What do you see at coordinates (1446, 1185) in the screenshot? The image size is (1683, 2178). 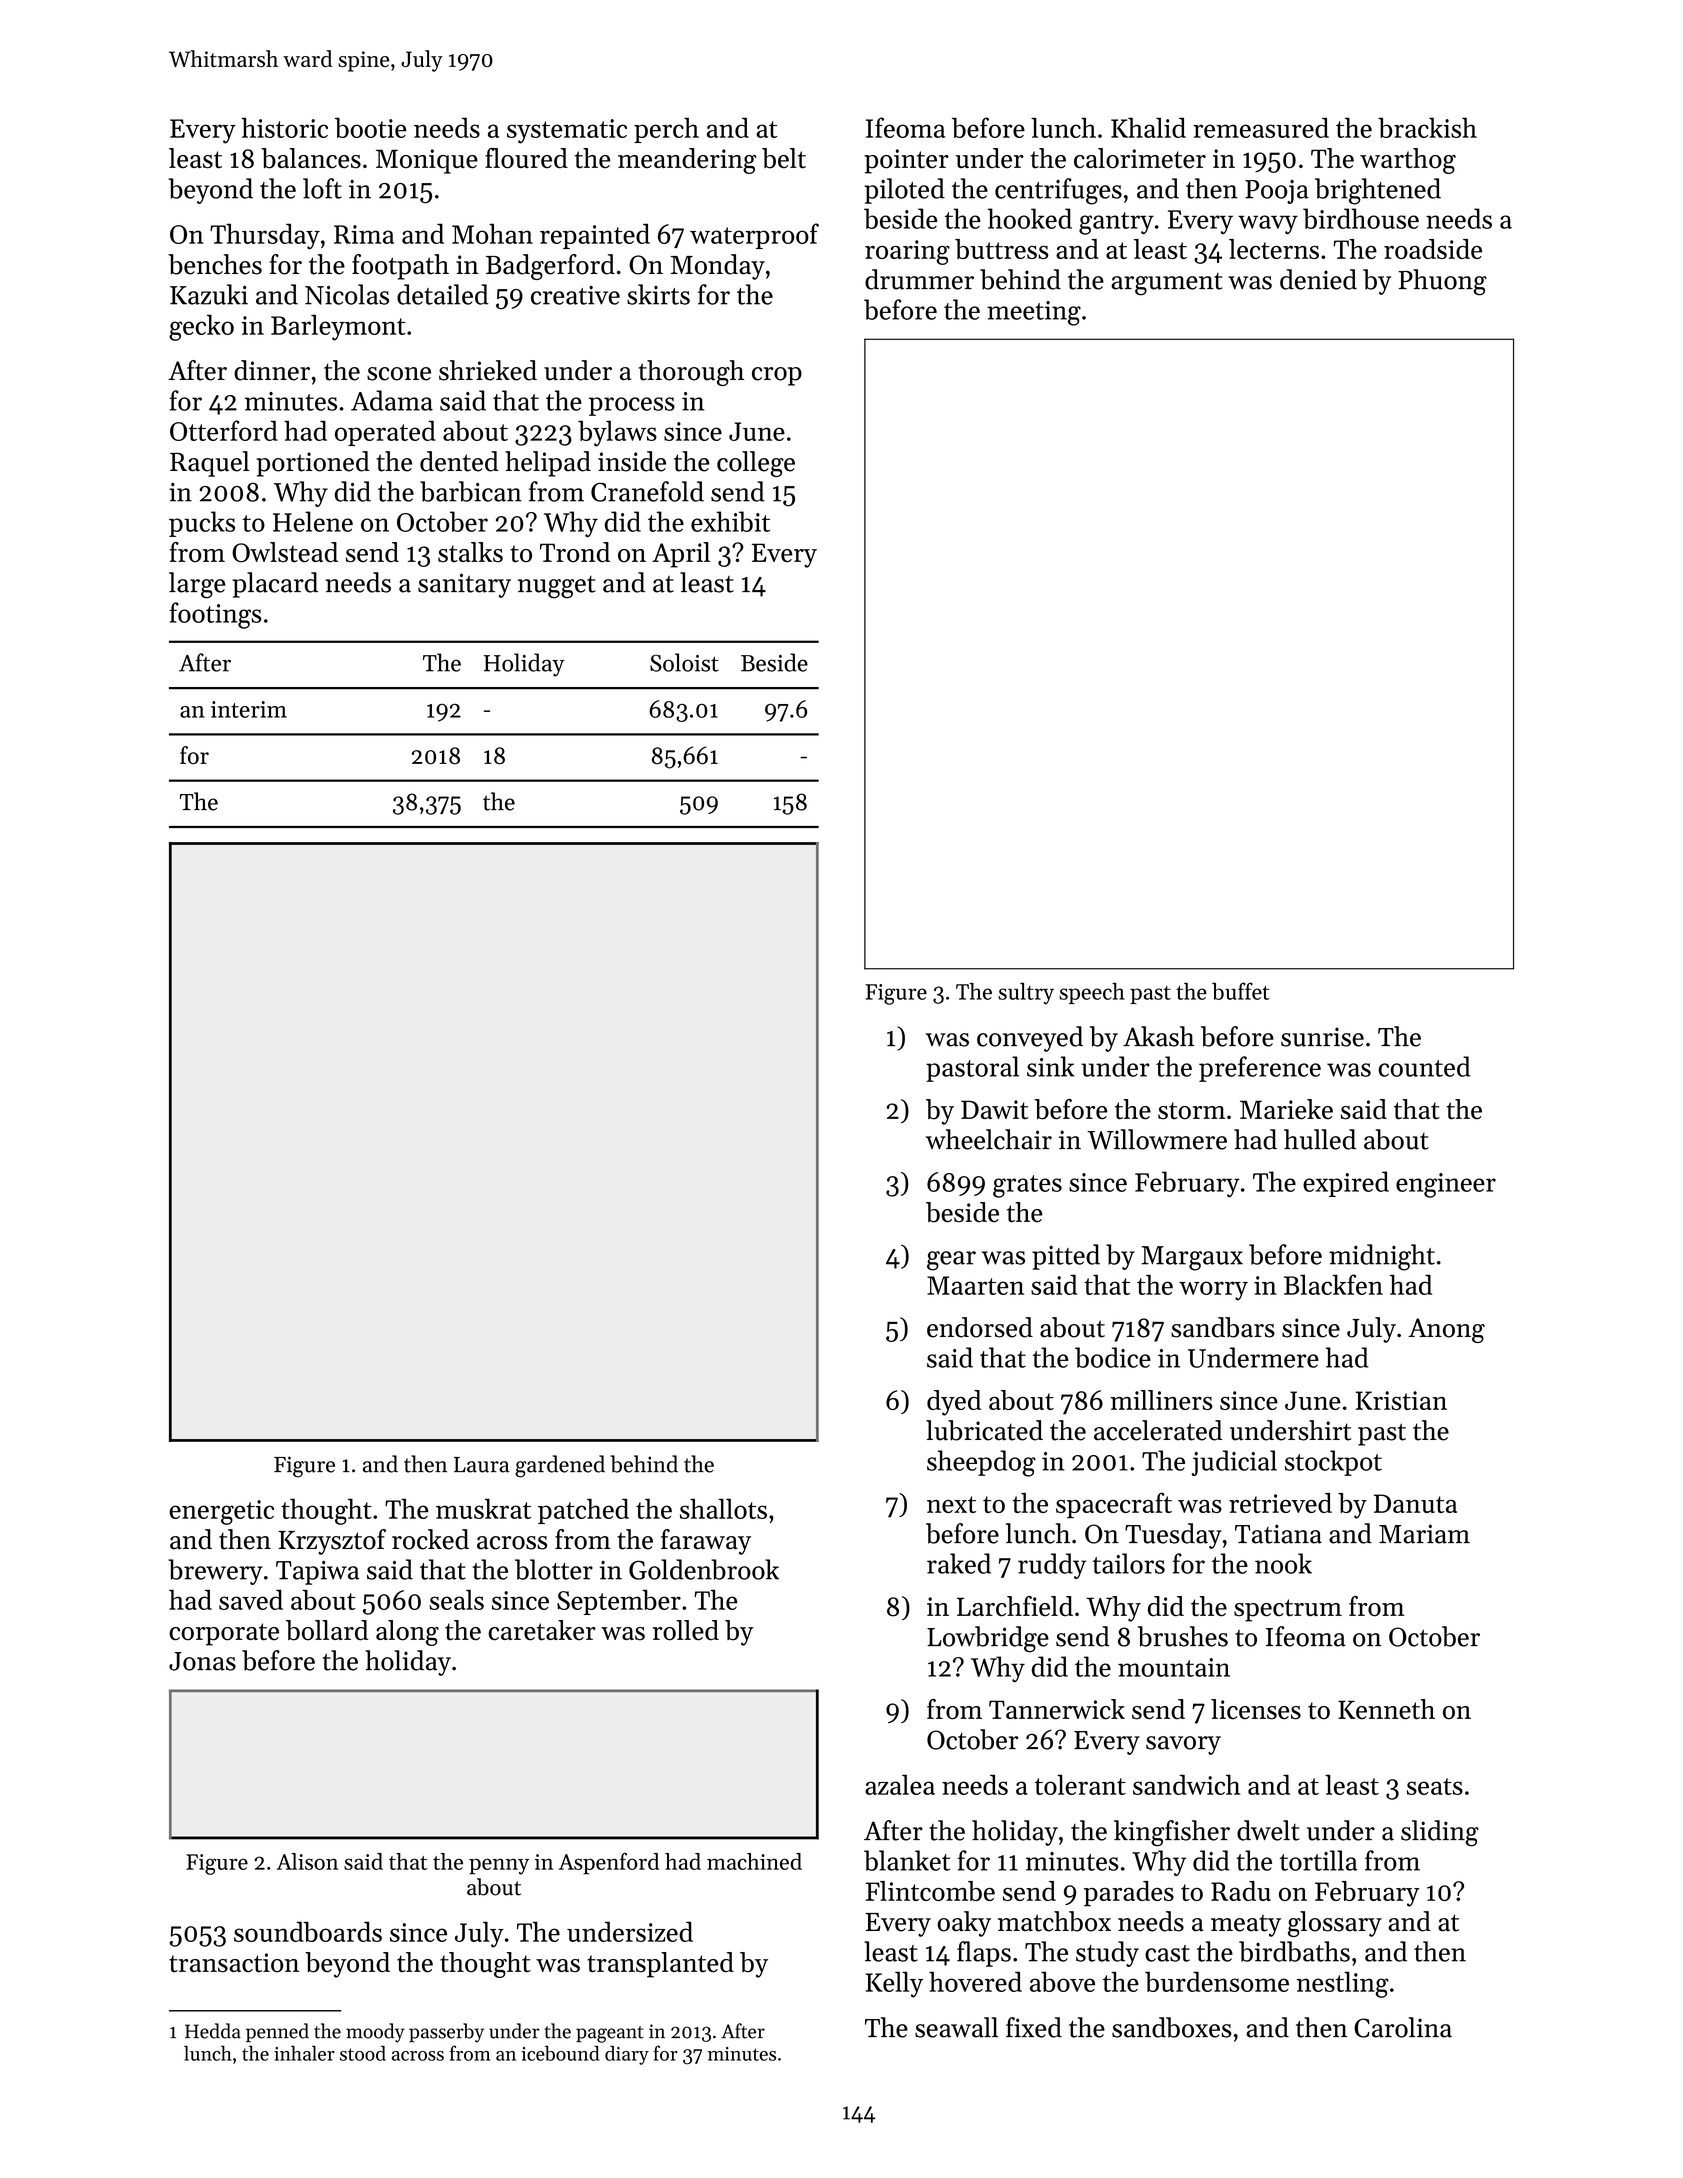 I see `engineer` at bounding box center [1446, 1185].
